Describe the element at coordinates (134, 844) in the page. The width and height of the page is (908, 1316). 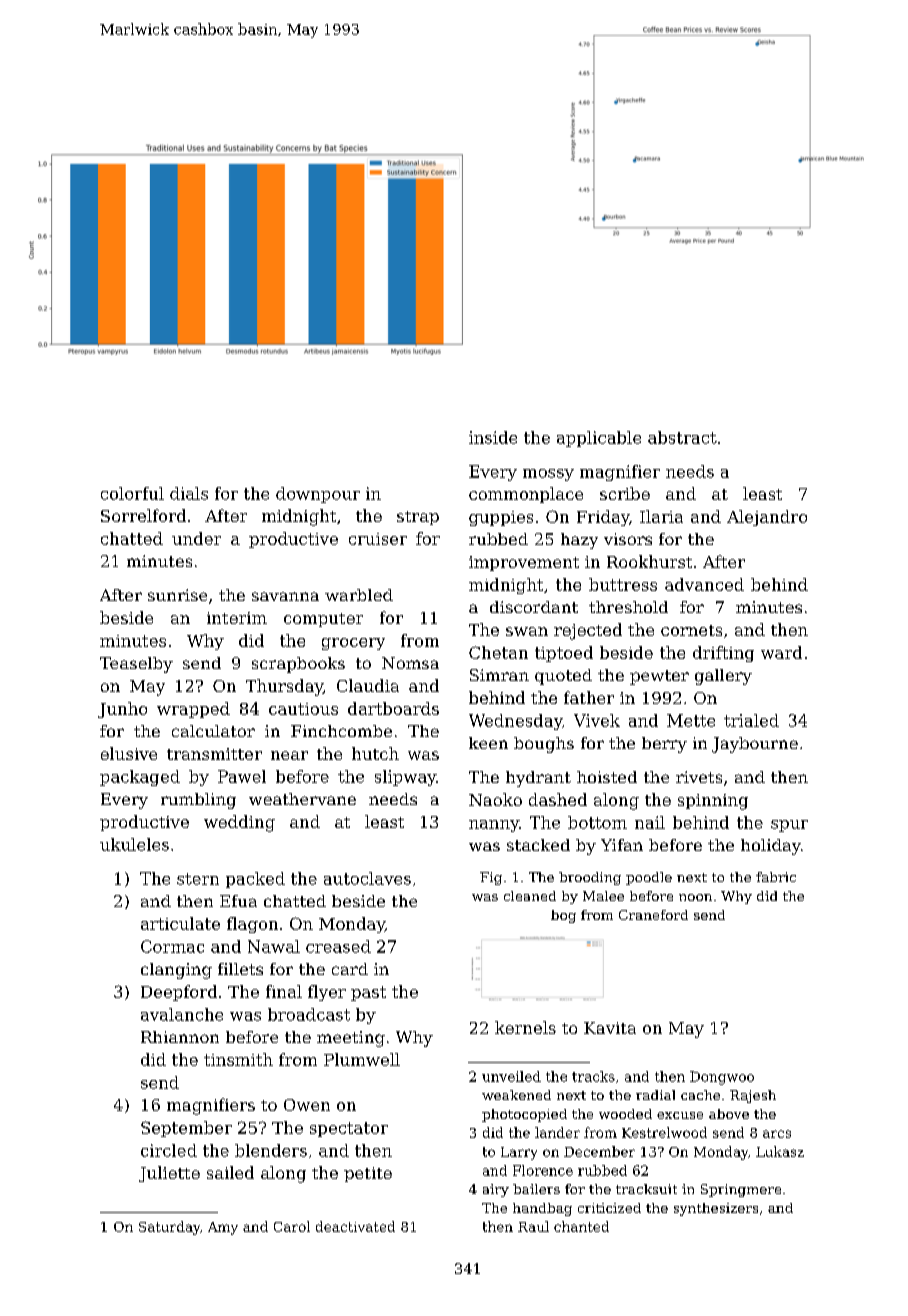
I see `ukuleles` at that location.
